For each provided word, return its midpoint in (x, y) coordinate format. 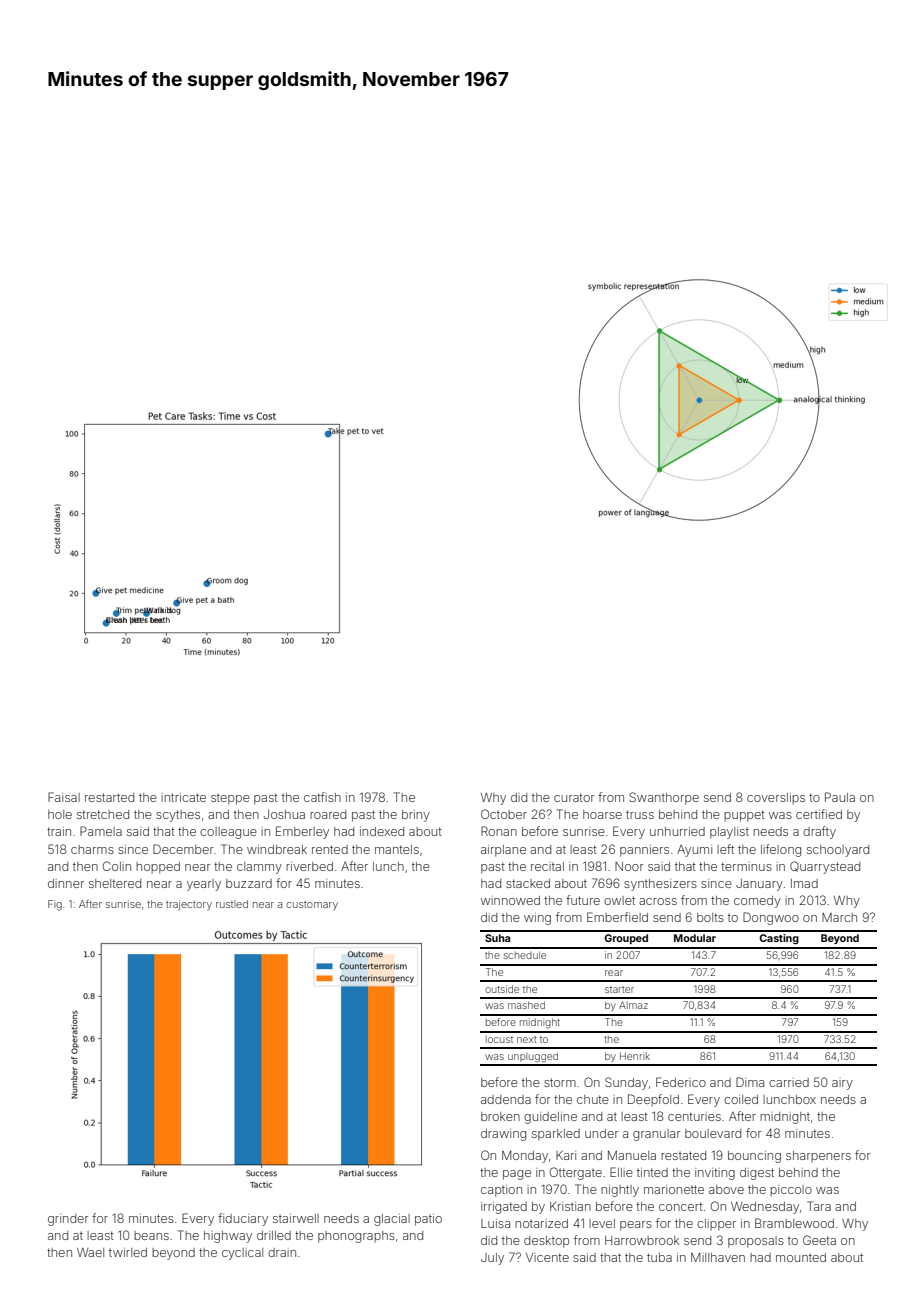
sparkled (556, 1135)
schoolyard (838, 851)
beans (151, 1235)
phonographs (356, 1237)
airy (842, 1084)
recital (547, 866)
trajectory (189, 905)
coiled (741, 1099)
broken (500, 1116)
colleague (228, 833)
